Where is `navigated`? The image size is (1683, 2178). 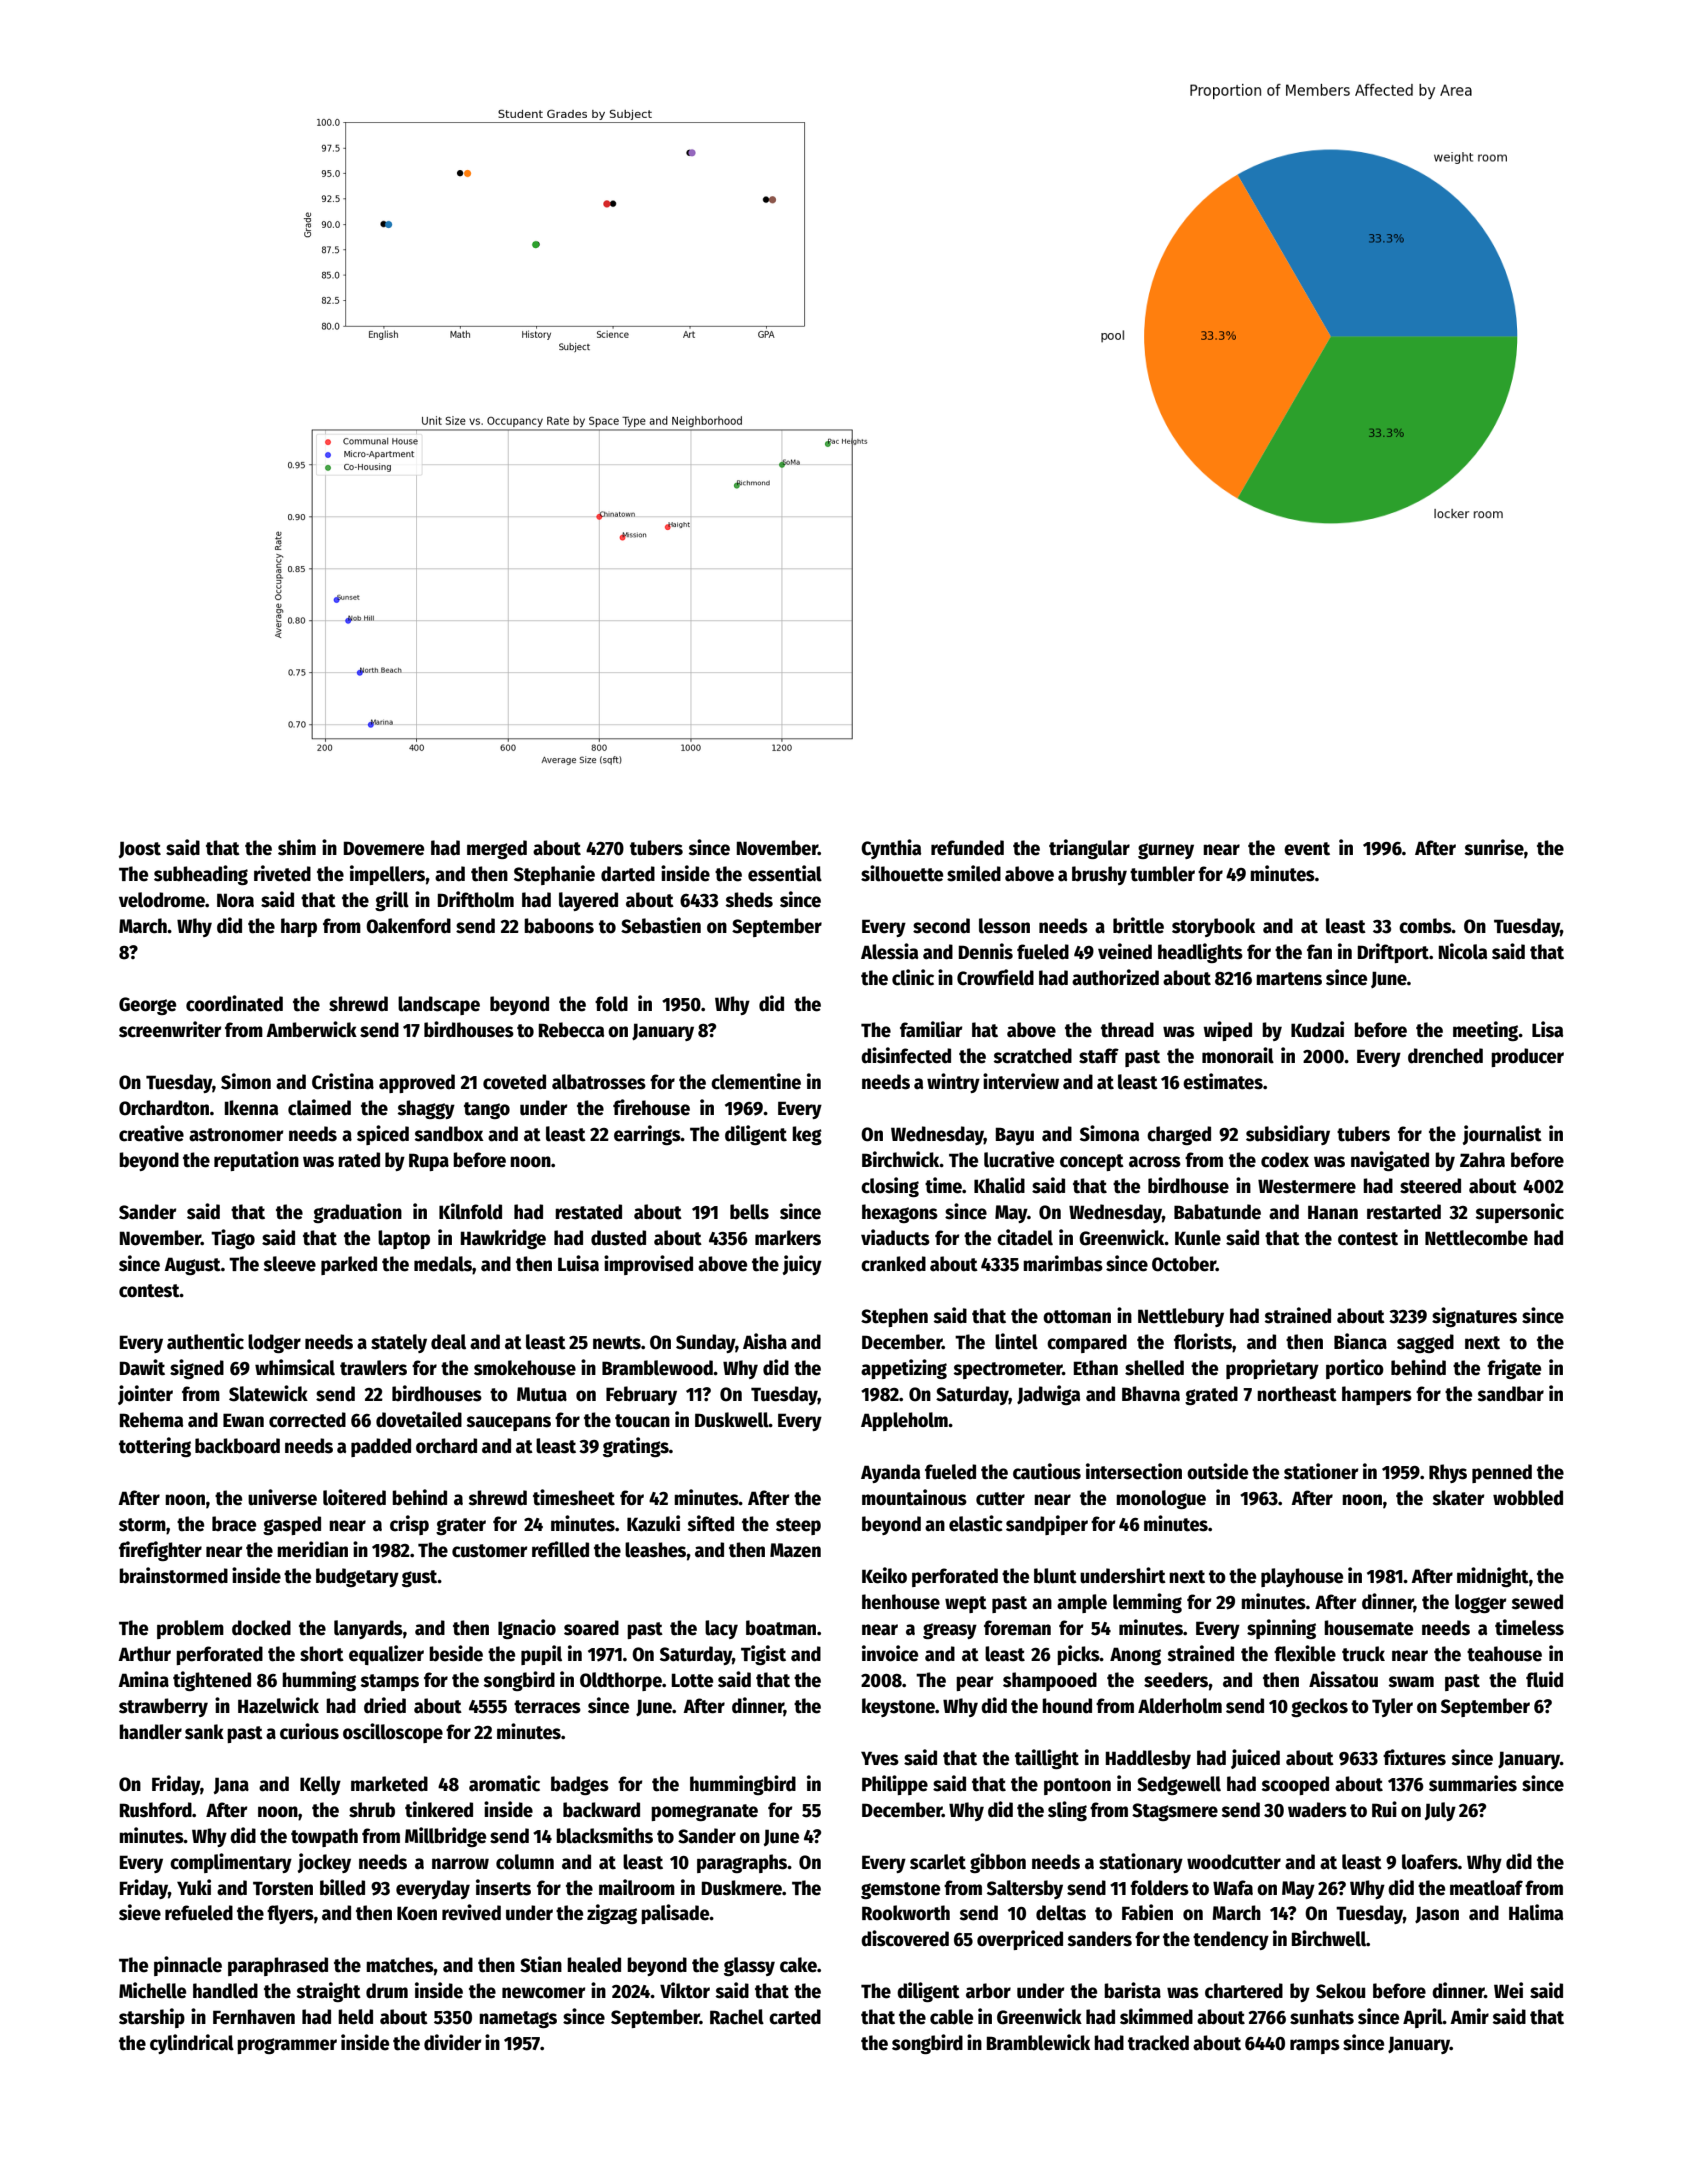
navigated is located at coordinates (1390, 1161).
